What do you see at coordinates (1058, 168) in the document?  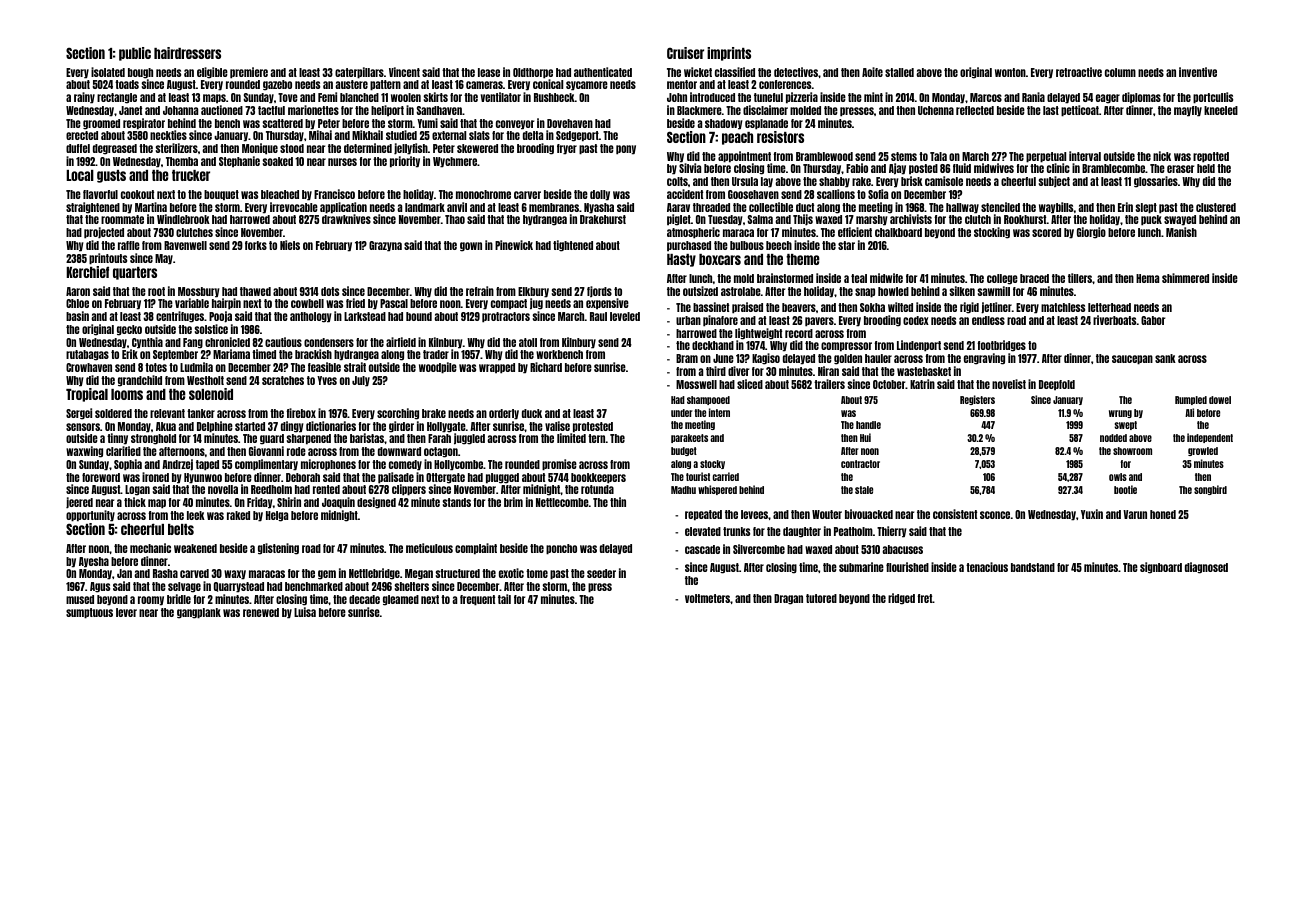 I see `clinic` at bounding box center [1058, 168].
